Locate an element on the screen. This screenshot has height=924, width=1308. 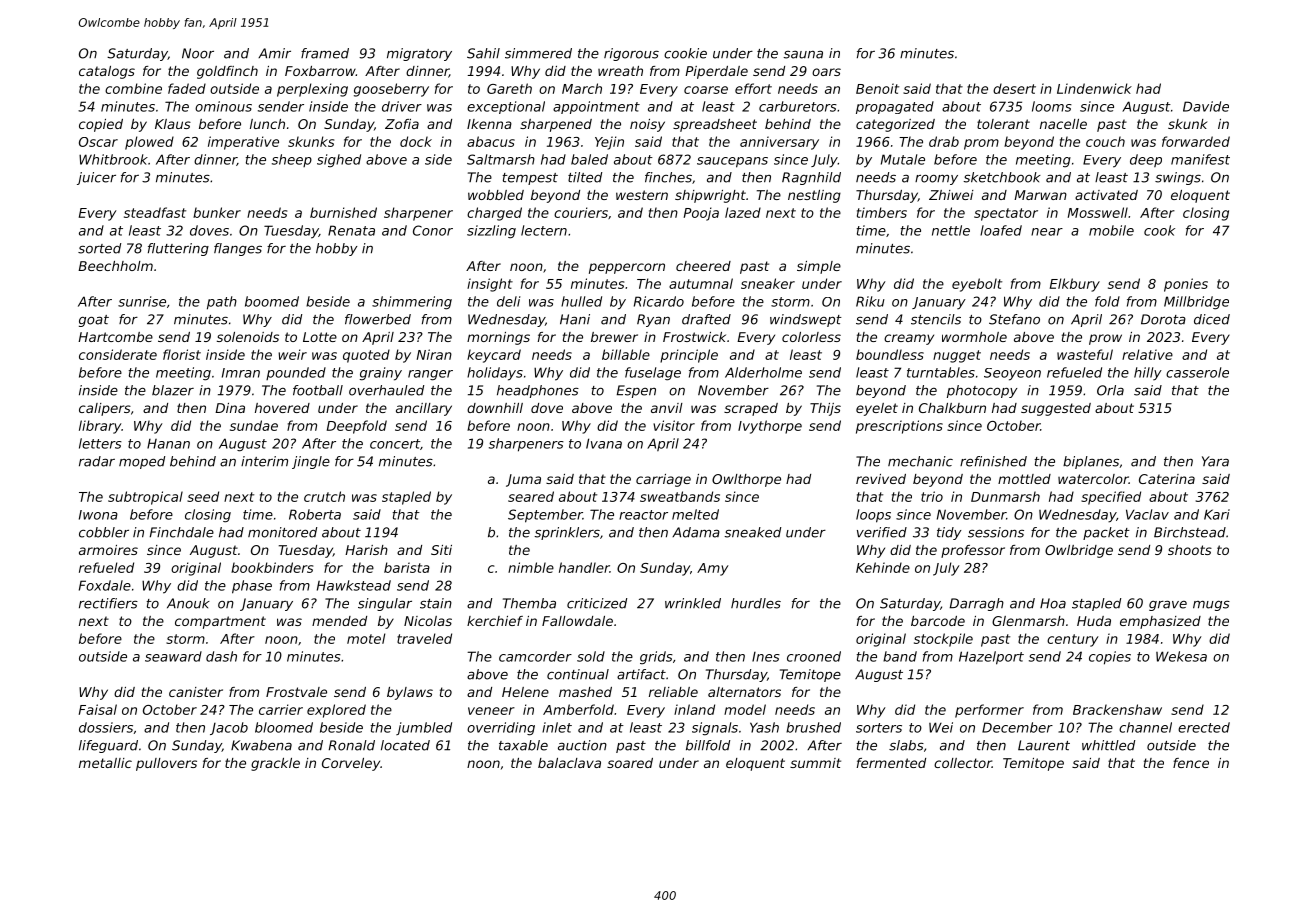
Noor is located at coordinates (198, 53).
